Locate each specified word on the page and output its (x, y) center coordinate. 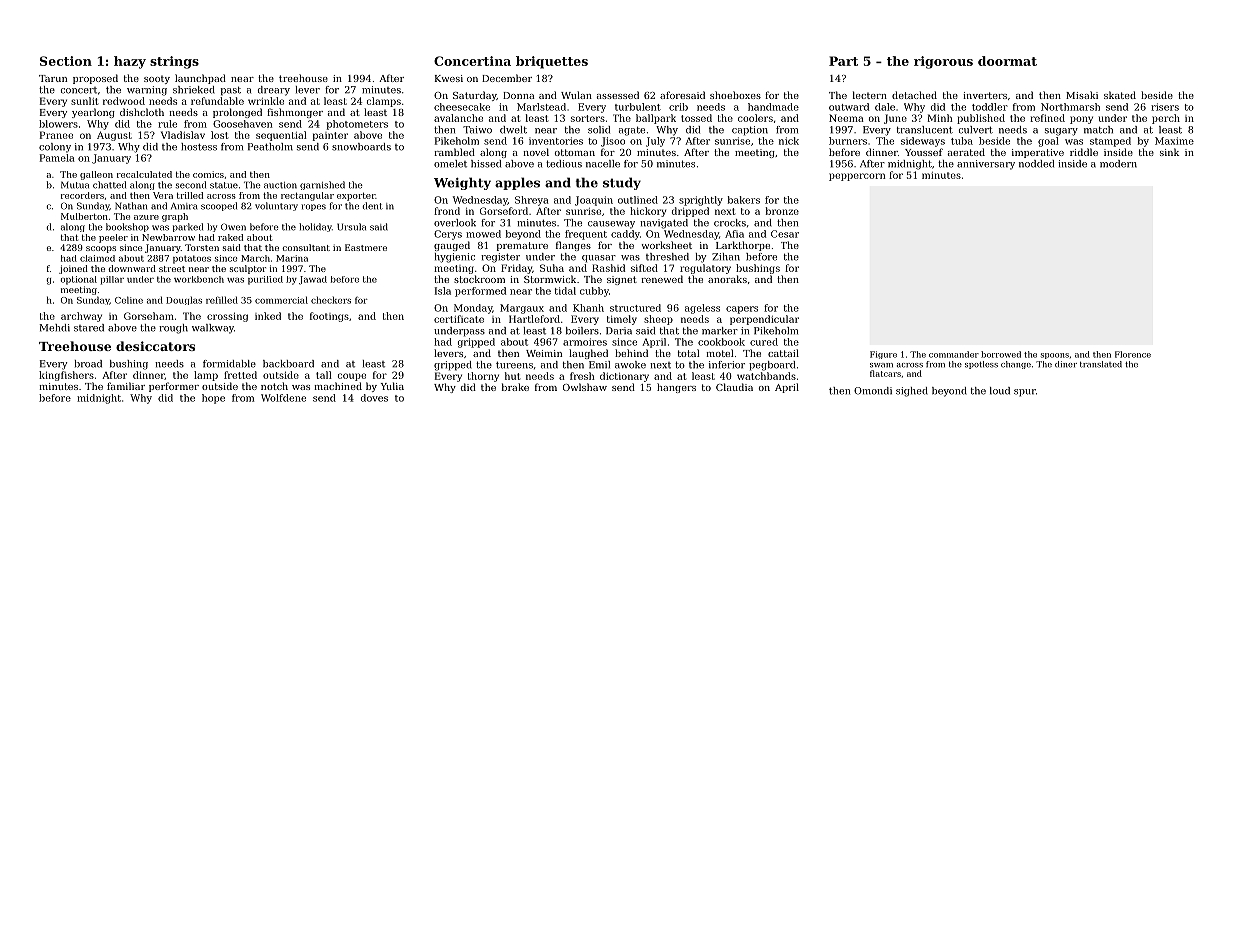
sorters (588, 118)
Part (843, 61)
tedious (564, 164)
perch (1166, 119)
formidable (229, 364)
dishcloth (142, 112)
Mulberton (84, 216)
